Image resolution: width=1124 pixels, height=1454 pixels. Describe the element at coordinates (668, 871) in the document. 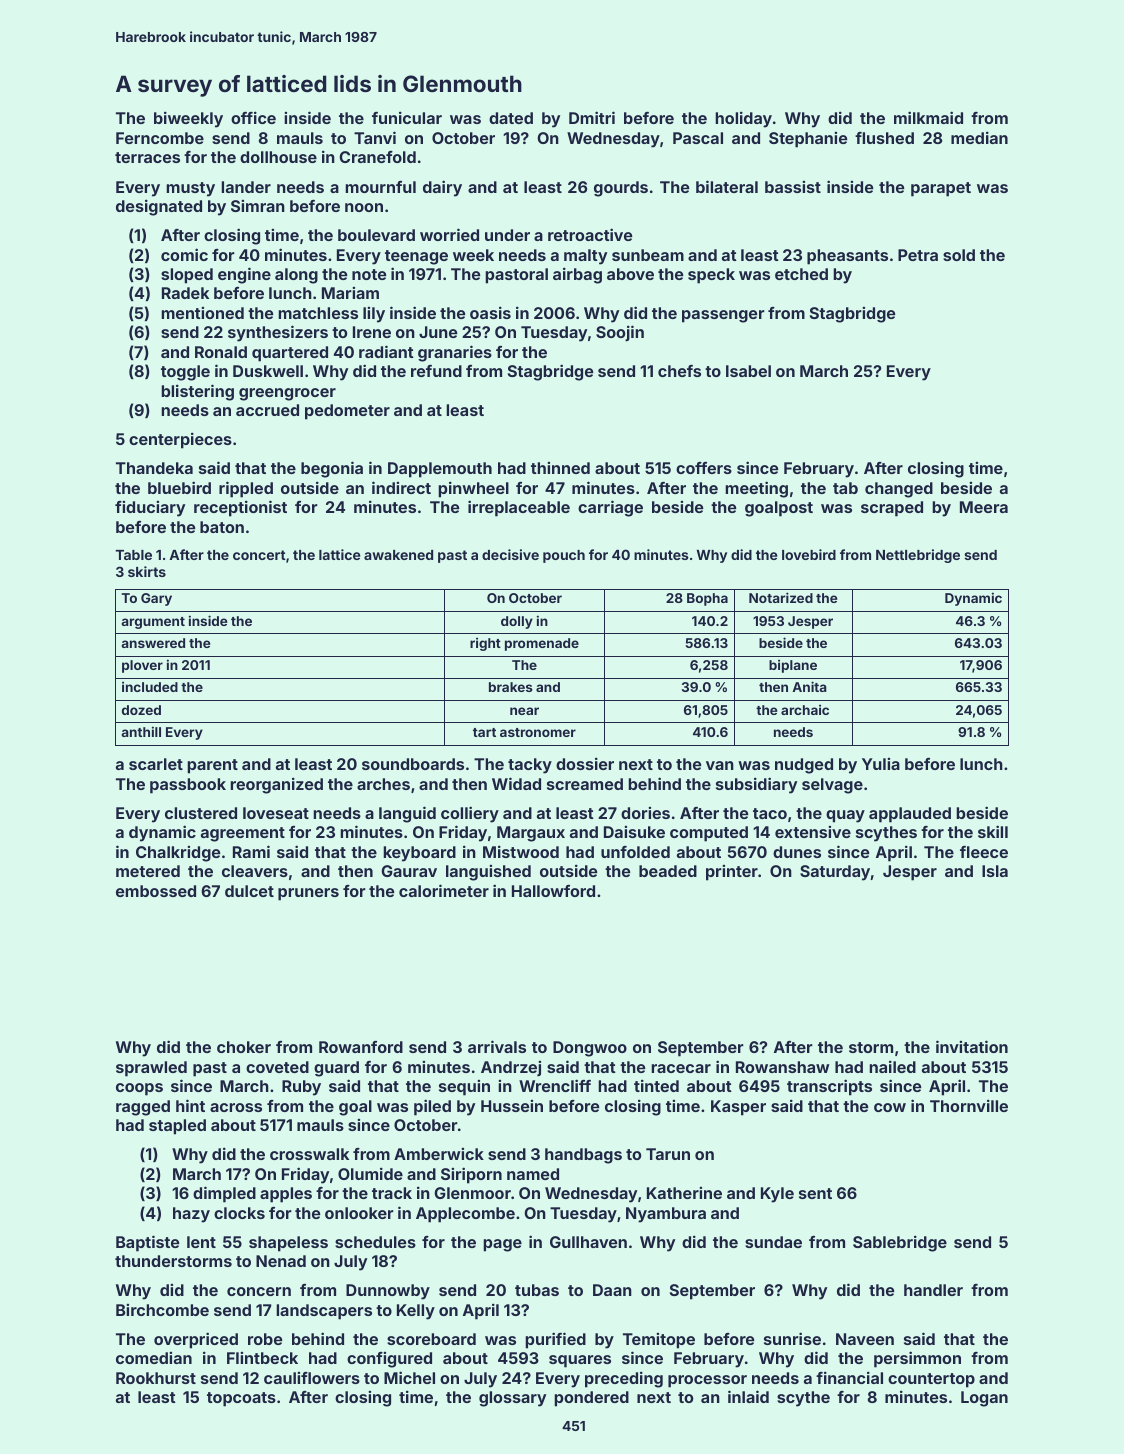

I see `beaded` at that location.
